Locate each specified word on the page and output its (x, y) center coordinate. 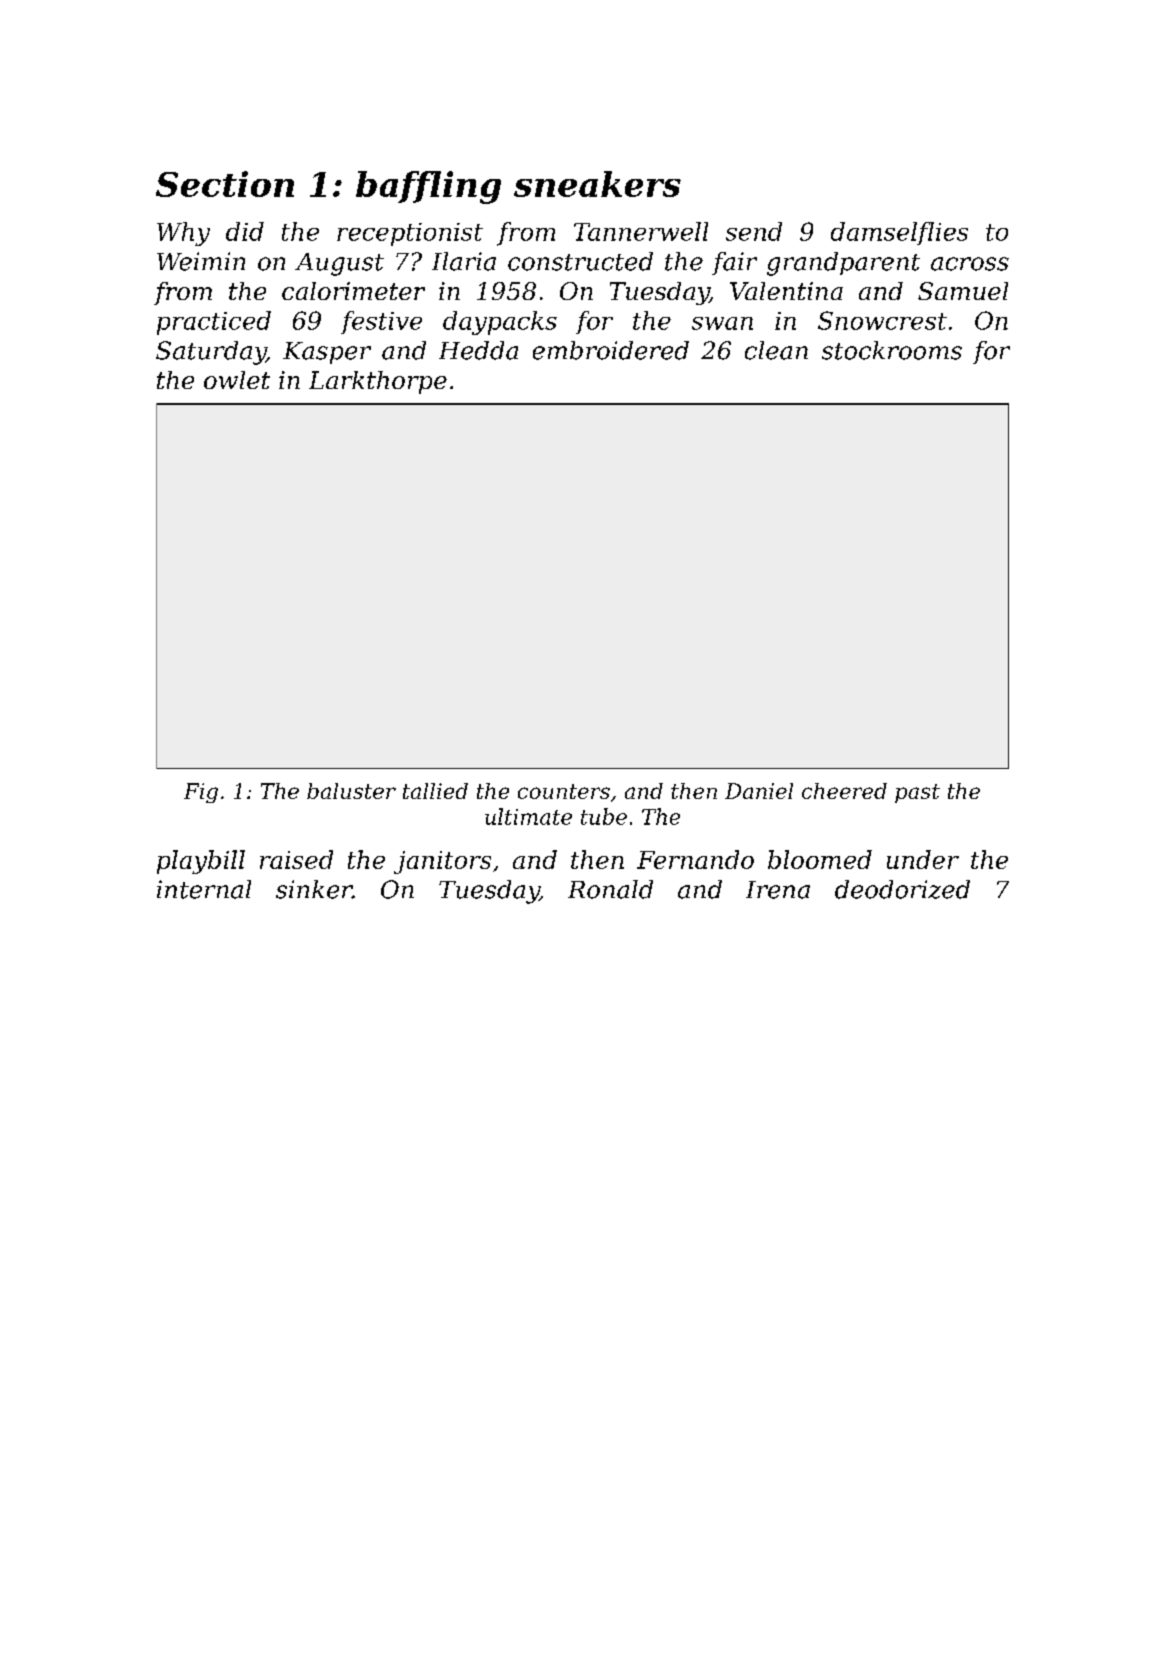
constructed (580, 261)
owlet (237, 380)
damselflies (899, 233)
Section (225, 184)
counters (564, 791)
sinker (314, 889)
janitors (442, 862)
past (917, 793)
